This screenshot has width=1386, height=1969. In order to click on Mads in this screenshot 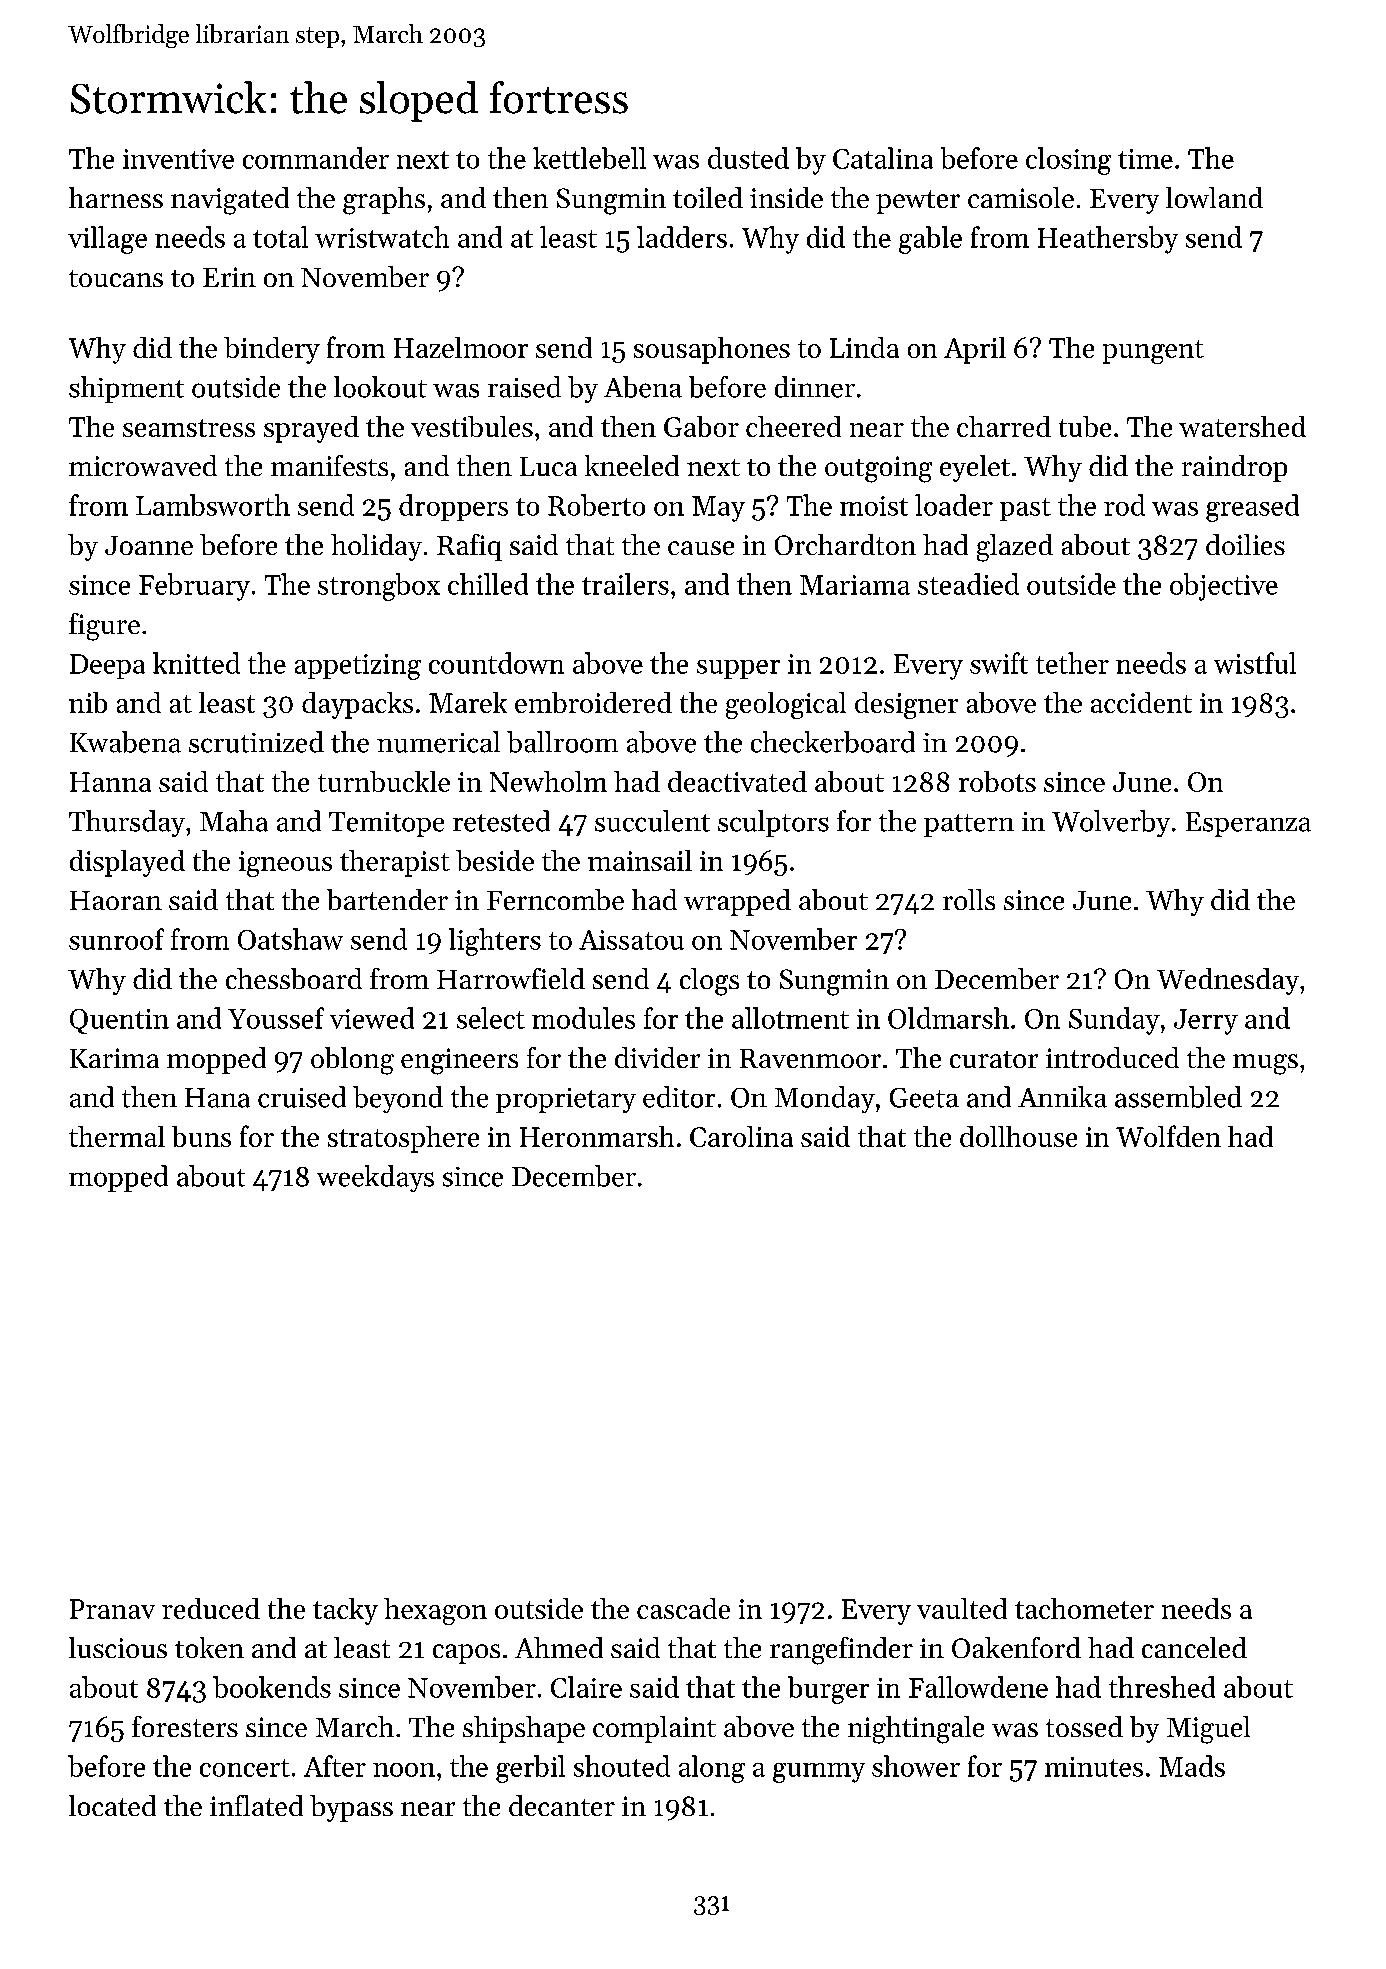, I will do `click(1192, 1766)`.
